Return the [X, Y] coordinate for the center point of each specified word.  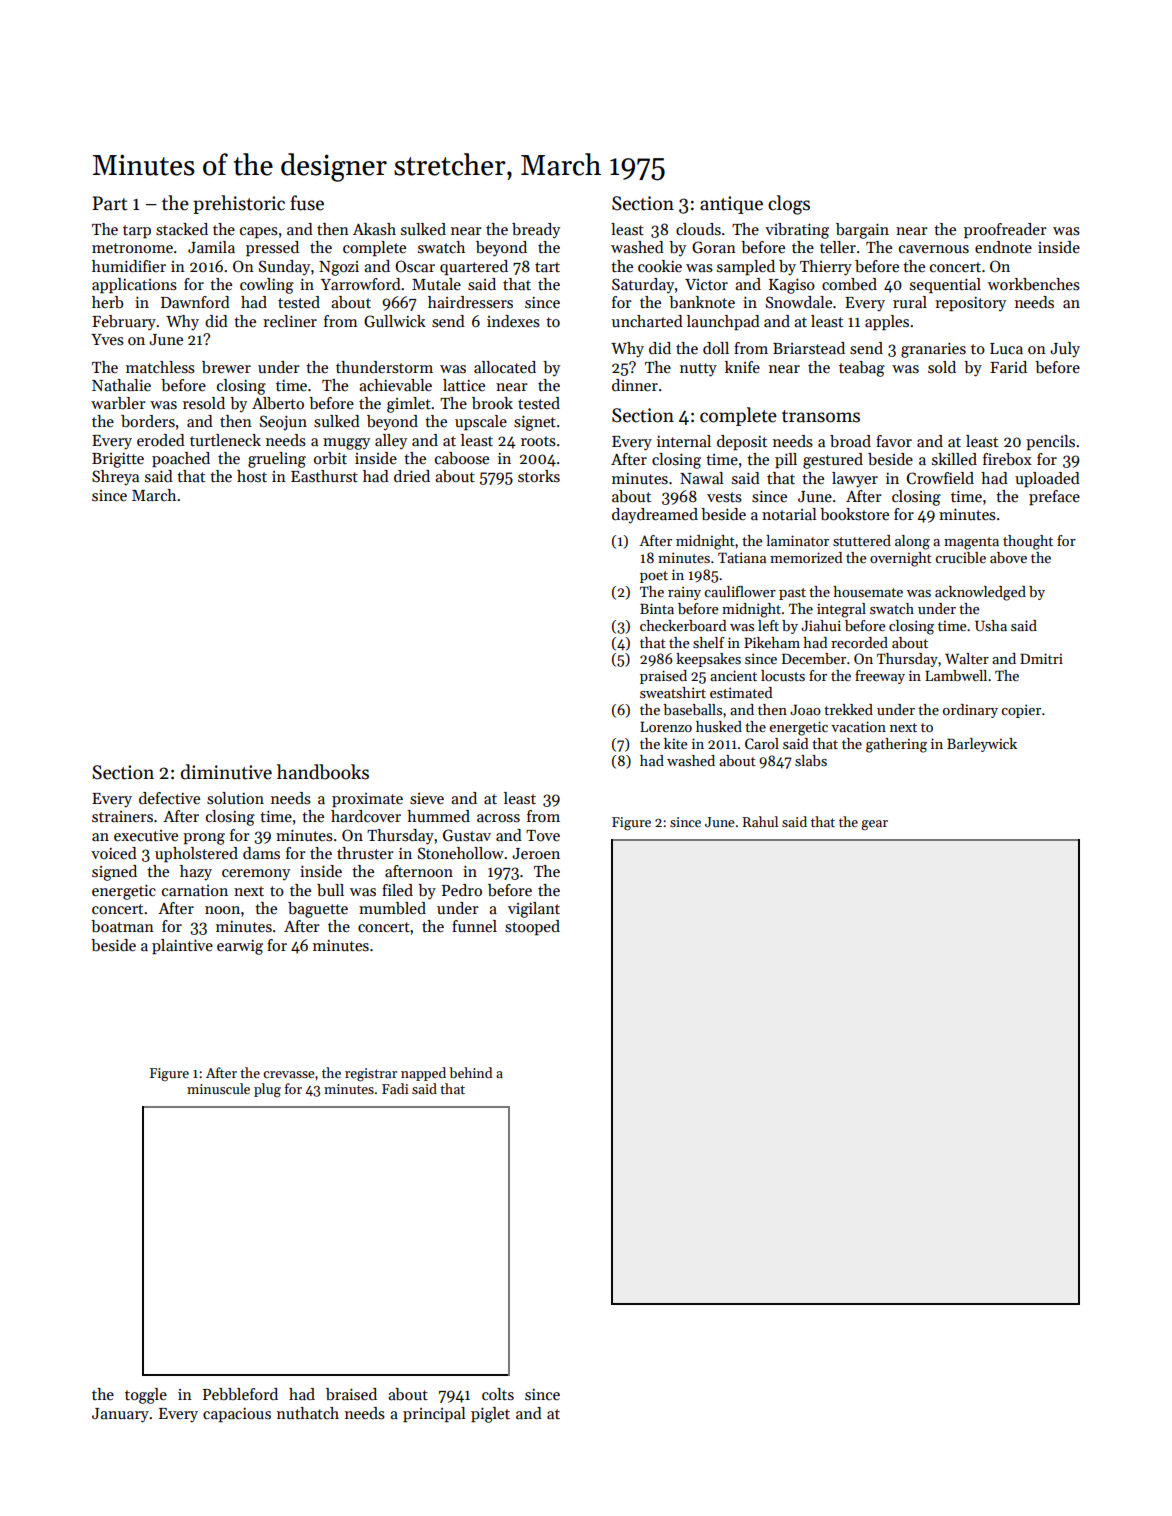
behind [470, 1072]
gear [874, 825]
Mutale [436, 284]
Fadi [395, 1088]
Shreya [115, 478]
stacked [182, 229]
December [814, 658]
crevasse [289, 1074]
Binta [657, 608]
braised [351, 1394]
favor [894, 441]
